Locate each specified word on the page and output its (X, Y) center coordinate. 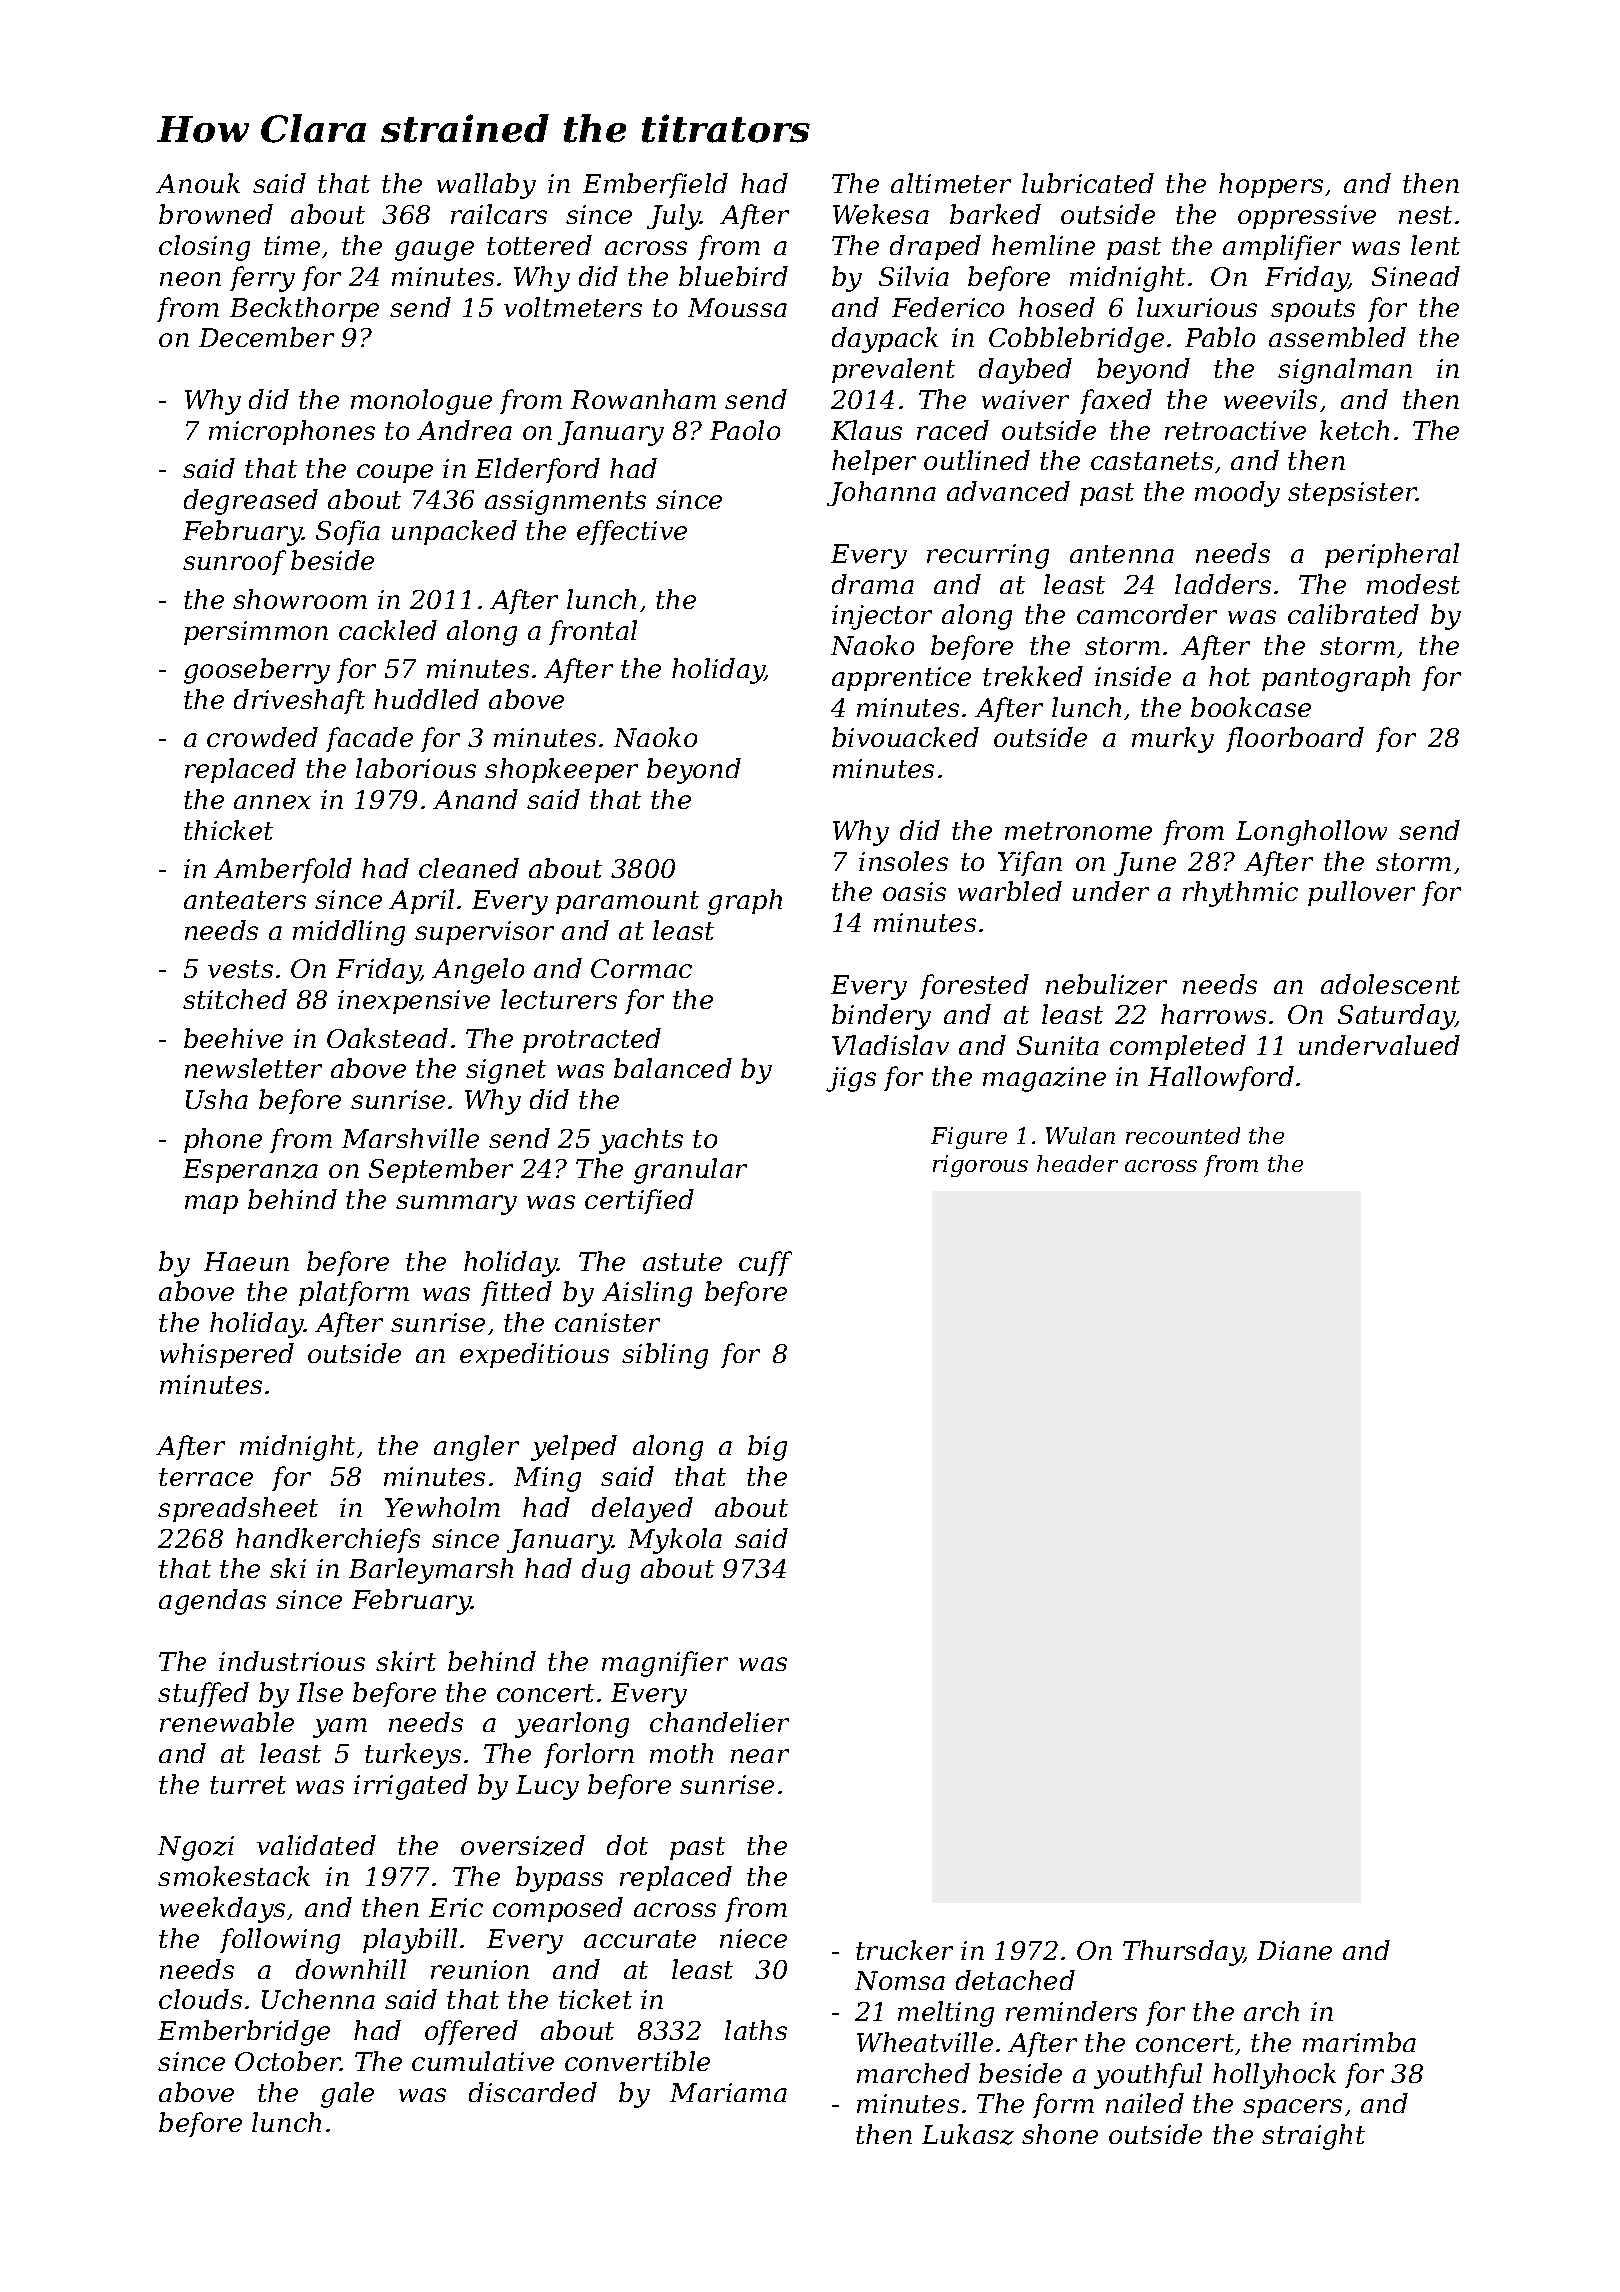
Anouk (198, 183)
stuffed (203, 1694)
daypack (885, 340)
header (1077, 1163)
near (760, 1756)
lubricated (1088, 183)
